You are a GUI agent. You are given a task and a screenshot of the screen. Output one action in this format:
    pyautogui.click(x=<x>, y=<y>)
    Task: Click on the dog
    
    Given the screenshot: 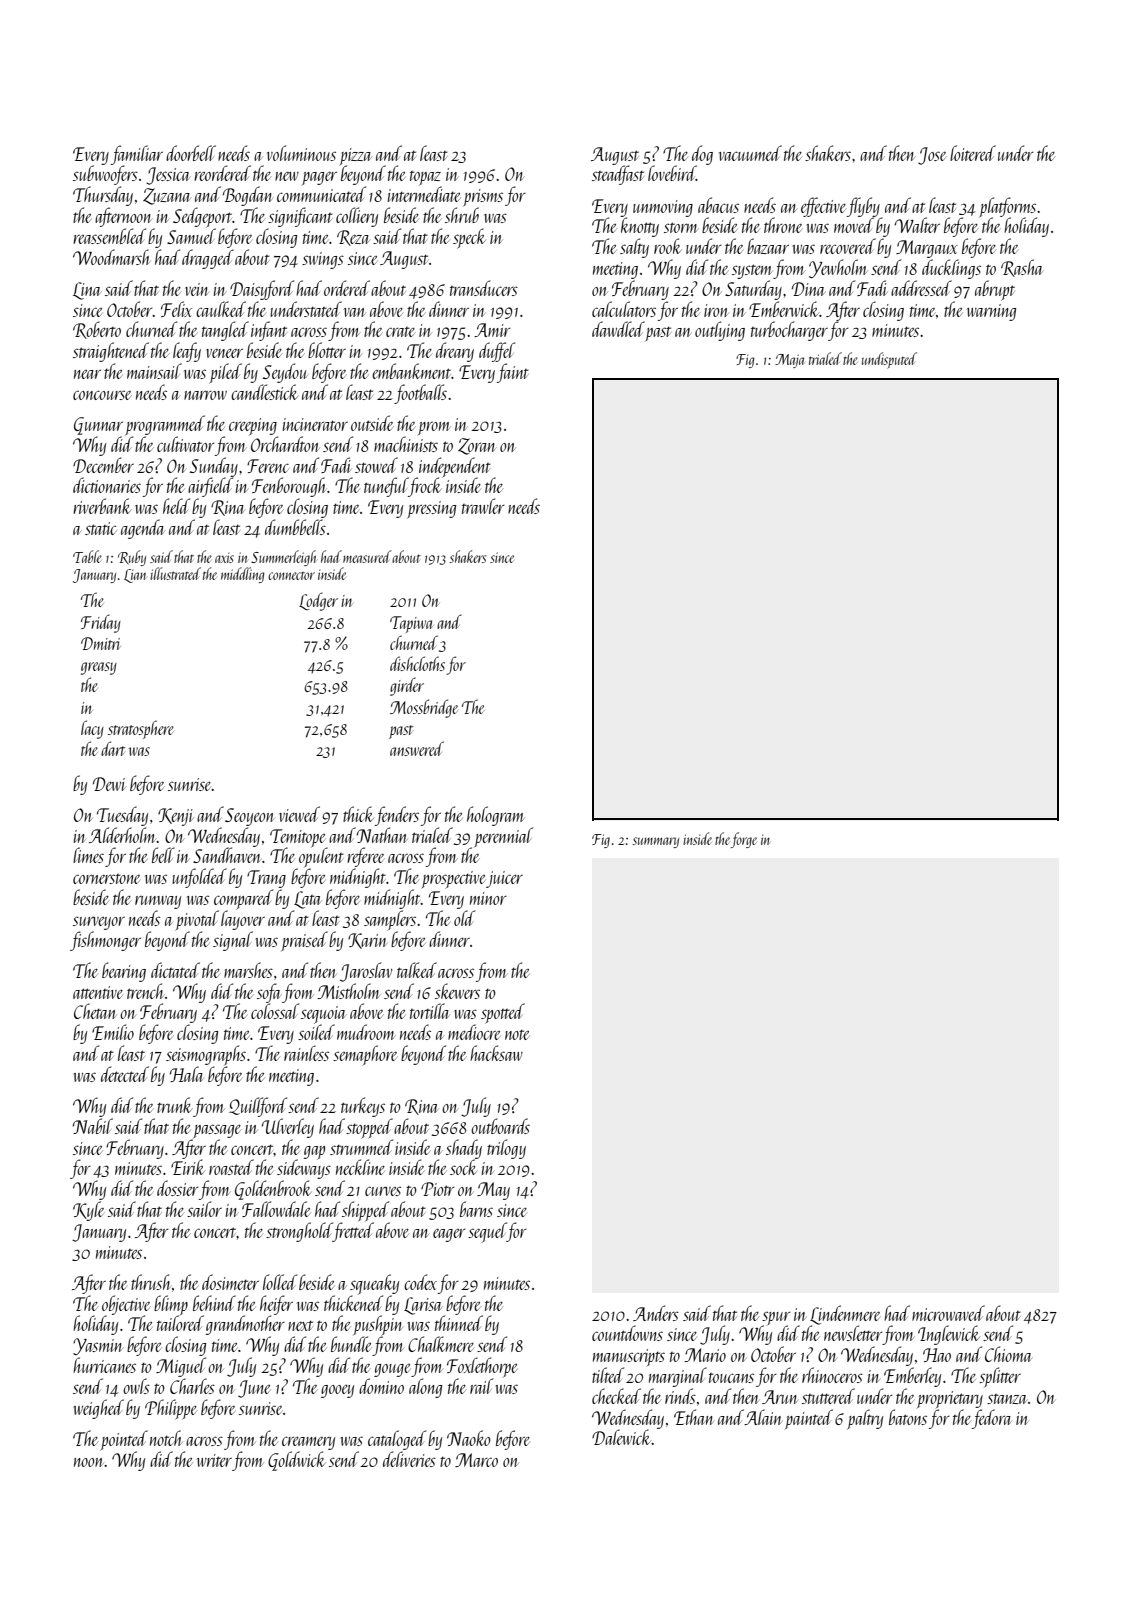 What is the action you would take?
    pyautogui.click(x=702, y=155)
